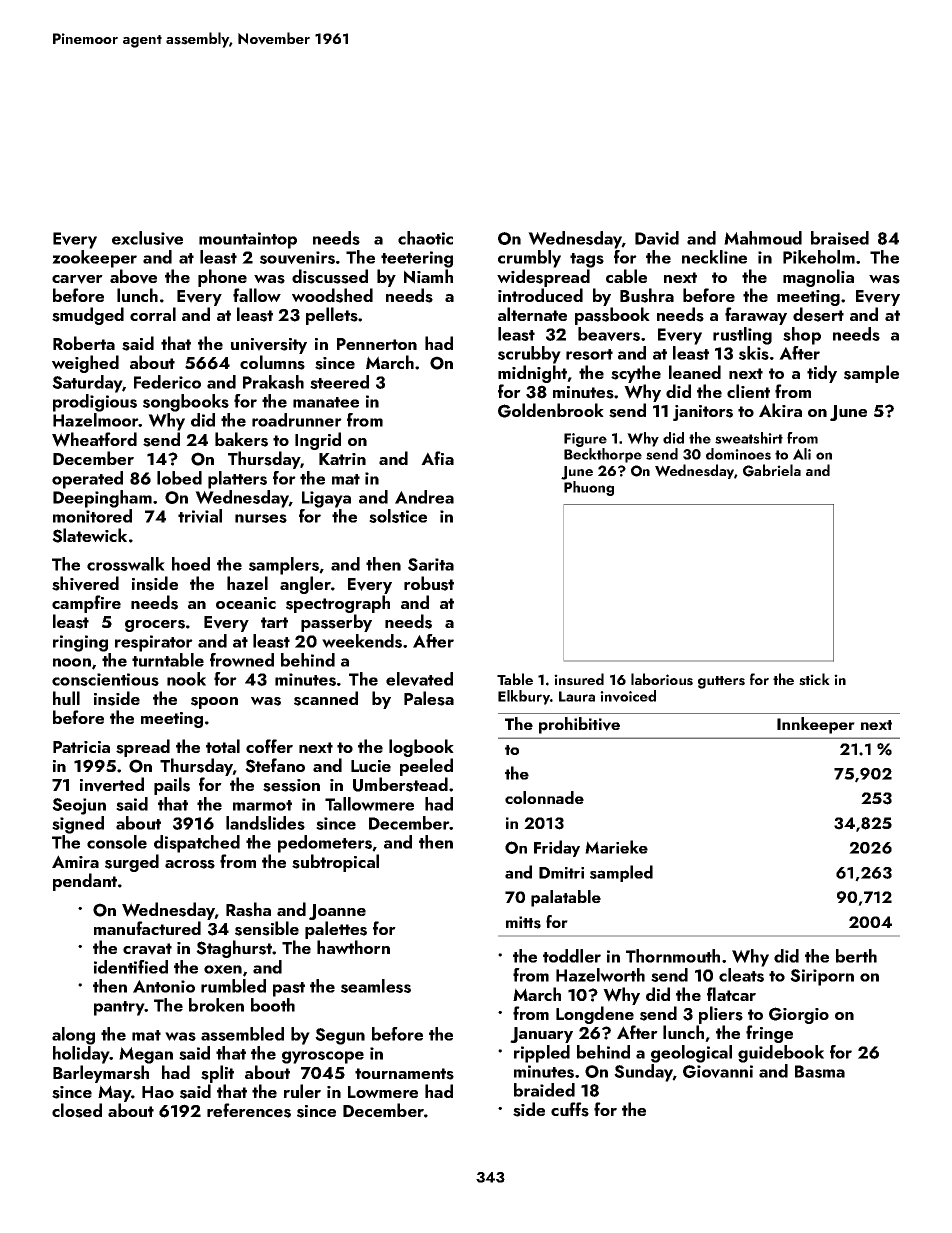  What do you see at coordinates (616, 847) in the document?
I see `Marieke` at bounding box center [616, 847].
